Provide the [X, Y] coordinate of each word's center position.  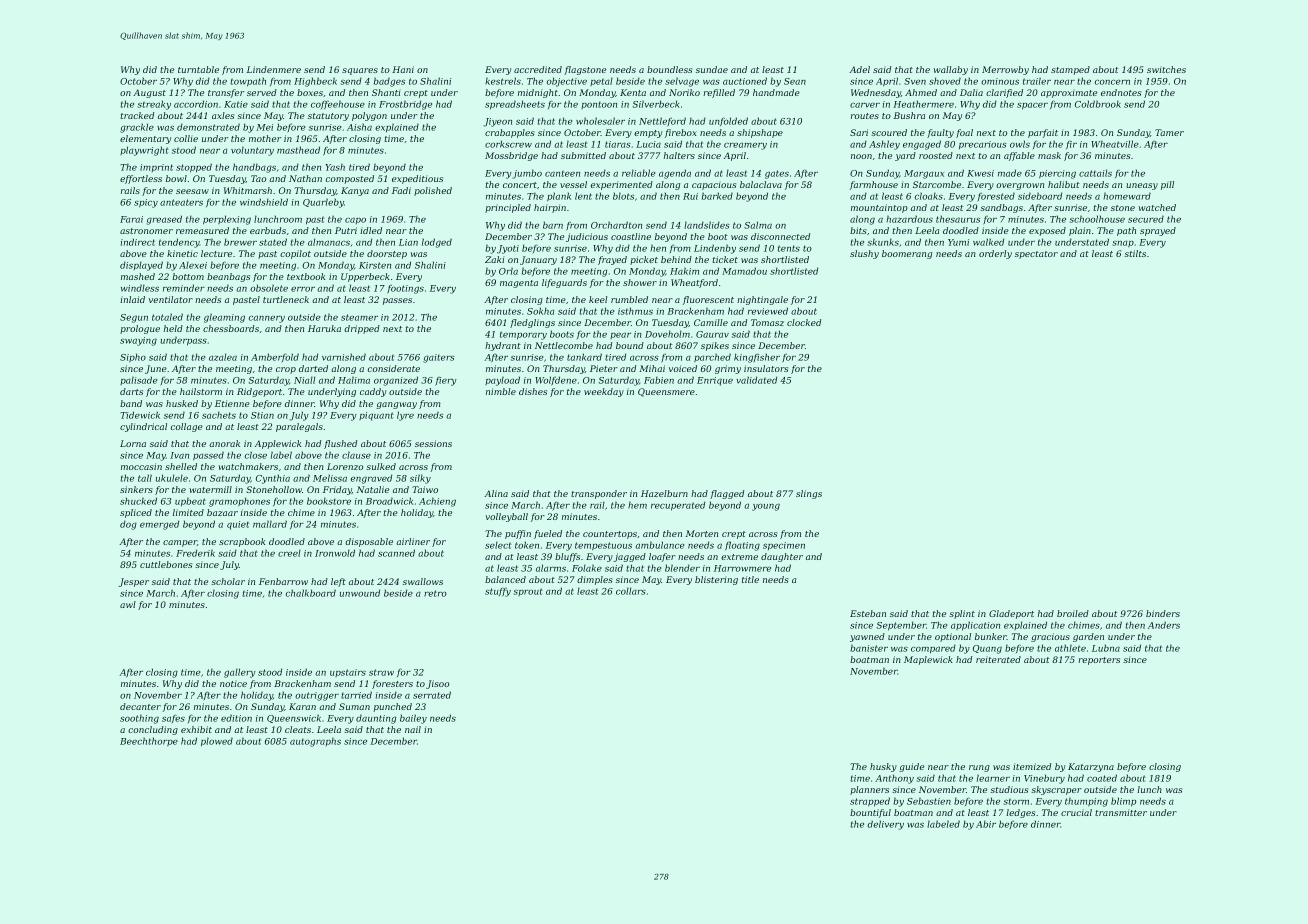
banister [869, 648]
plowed [217, 741]
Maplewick [928, 660]
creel [289, 553]
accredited [538, 69]
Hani [403, 69]
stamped [1070, 70]
